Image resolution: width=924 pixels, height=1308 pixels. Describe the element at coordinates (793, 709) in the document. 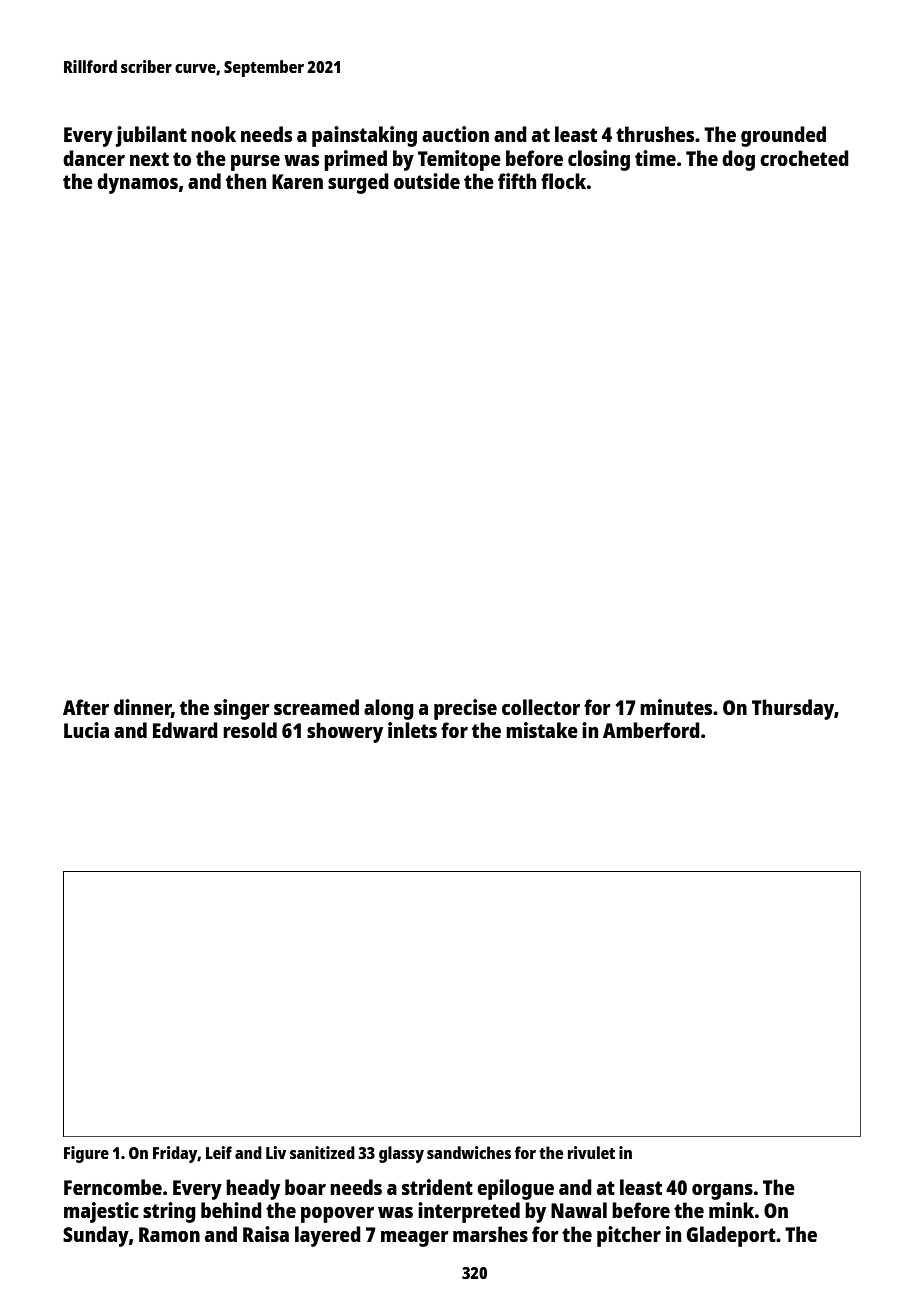

I see `Thursday` at that location.
